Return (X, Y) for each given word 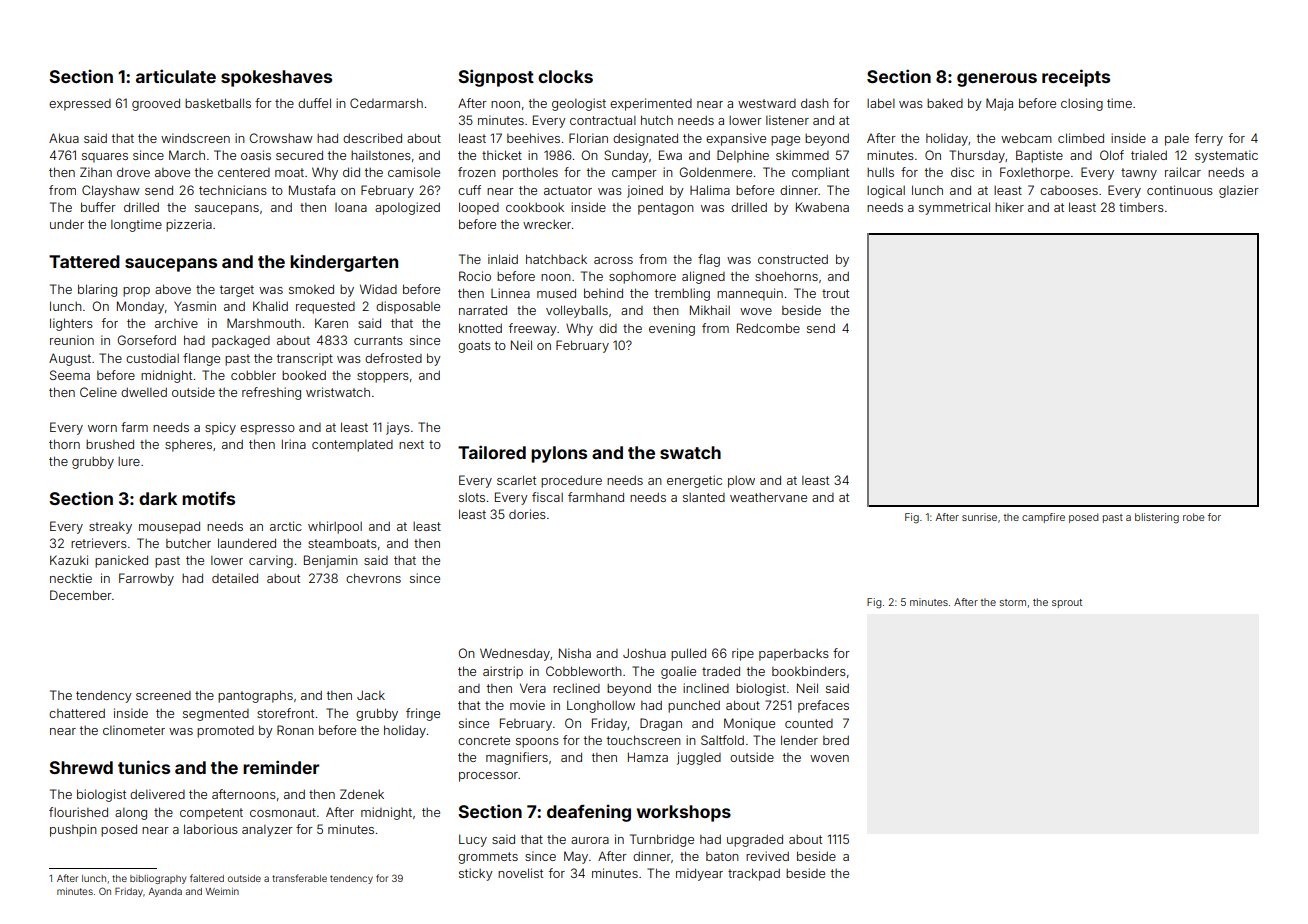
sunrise (979, 517)
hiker (1009, 207)
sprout (1067, 603)
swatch (690, 452)
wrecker (547, 224)
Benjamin (331, 561)
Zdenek (362, 794)
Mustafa (312, 190)
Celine (98, 392)
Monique (749, 724)
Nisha (575, 653)
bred (836, 740)
